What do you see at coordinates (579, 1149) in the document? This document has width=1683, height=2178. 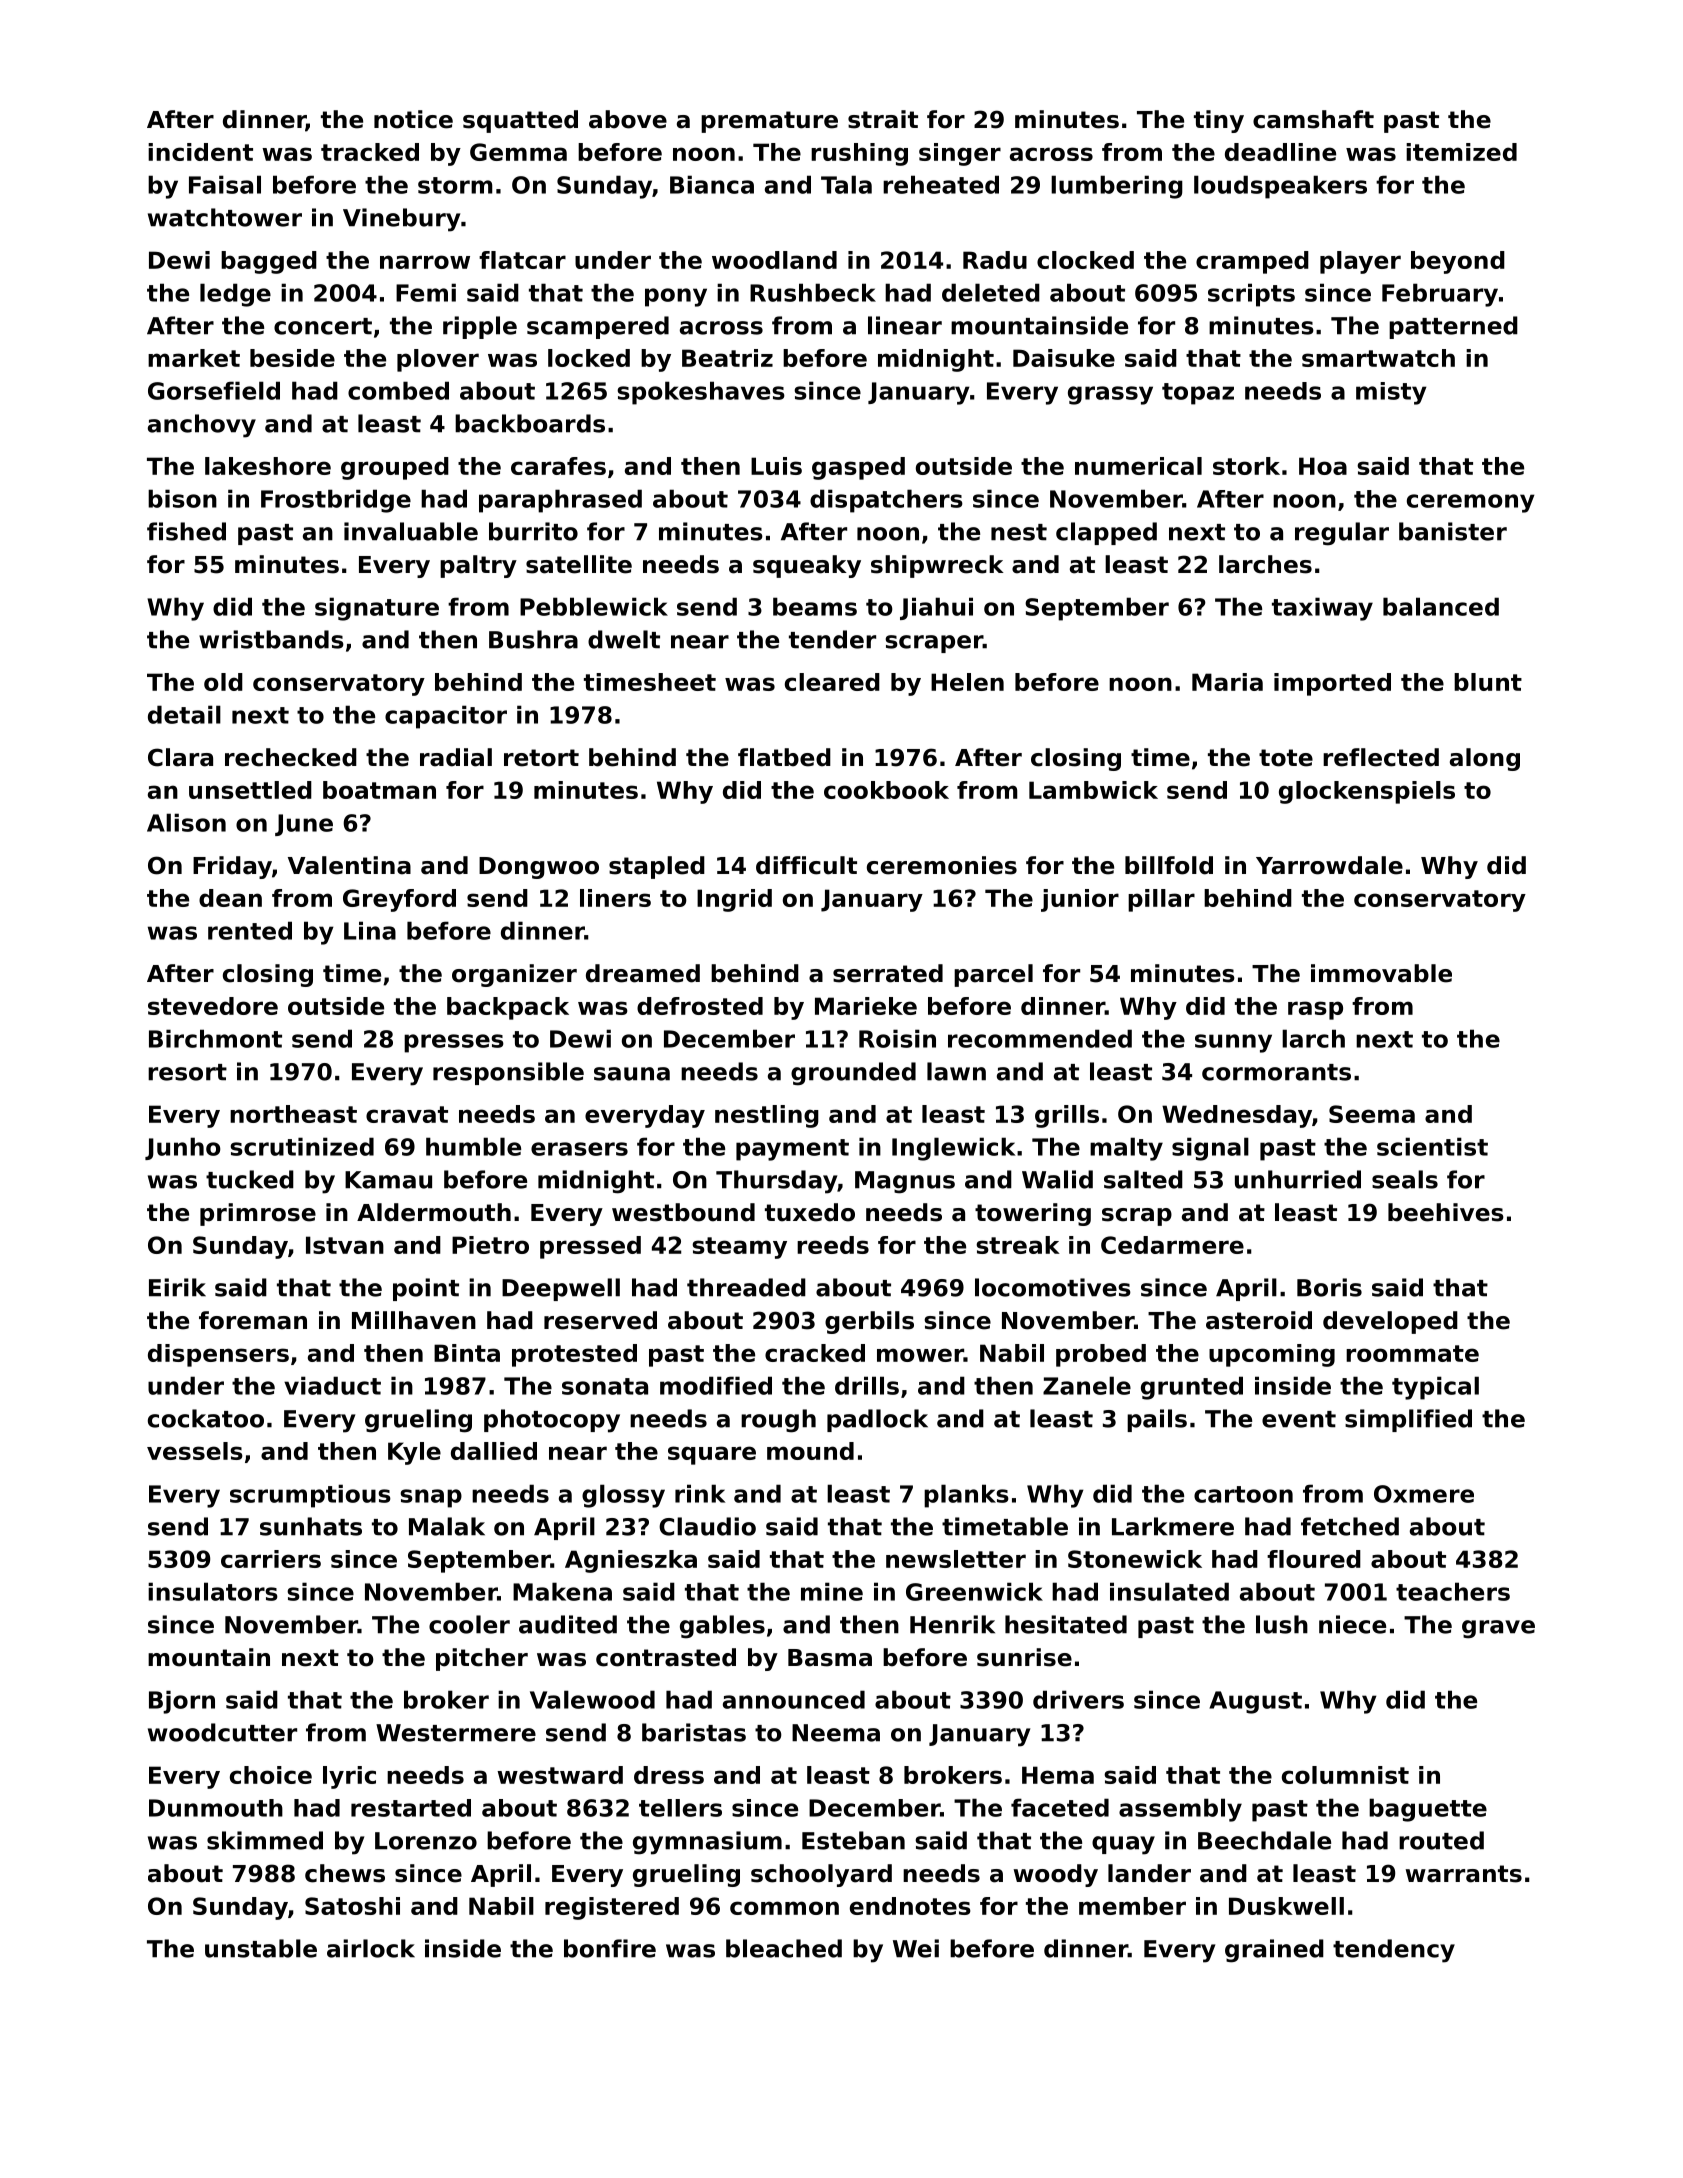 I see `erasers` at bounding box center [579, 1149].
